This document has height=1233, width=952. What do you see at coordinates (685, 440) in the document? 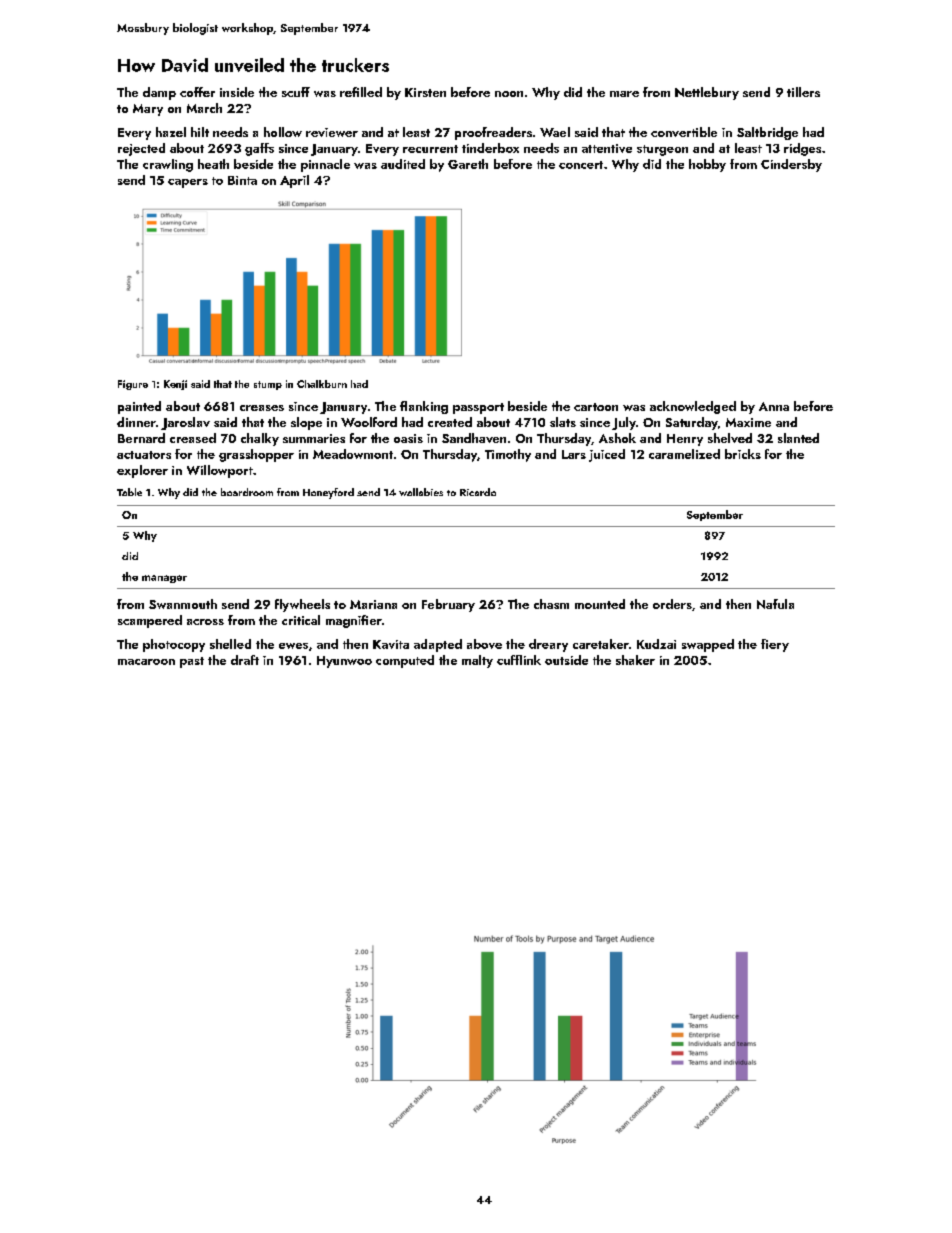
I see `Henry` at bounding box center [685, 440].
